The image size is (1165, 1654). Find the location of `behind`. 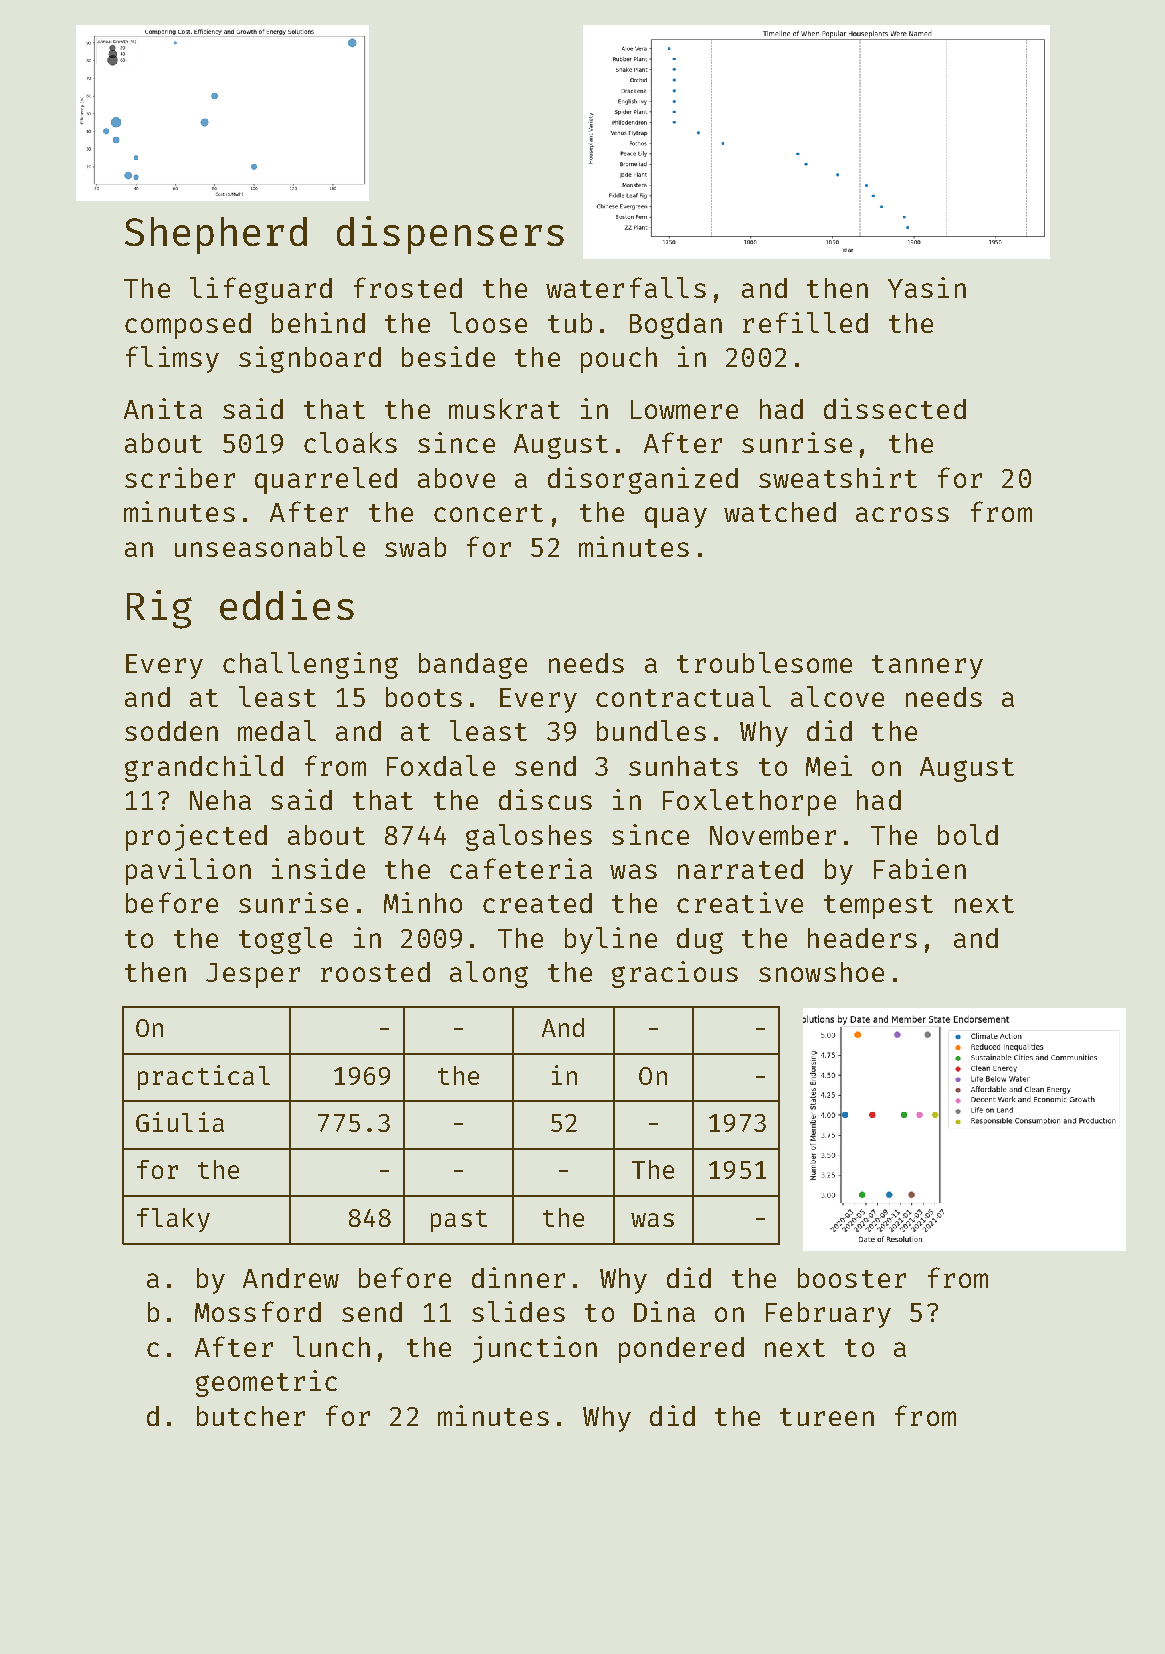

behind is located at coordinates (318, 322).
